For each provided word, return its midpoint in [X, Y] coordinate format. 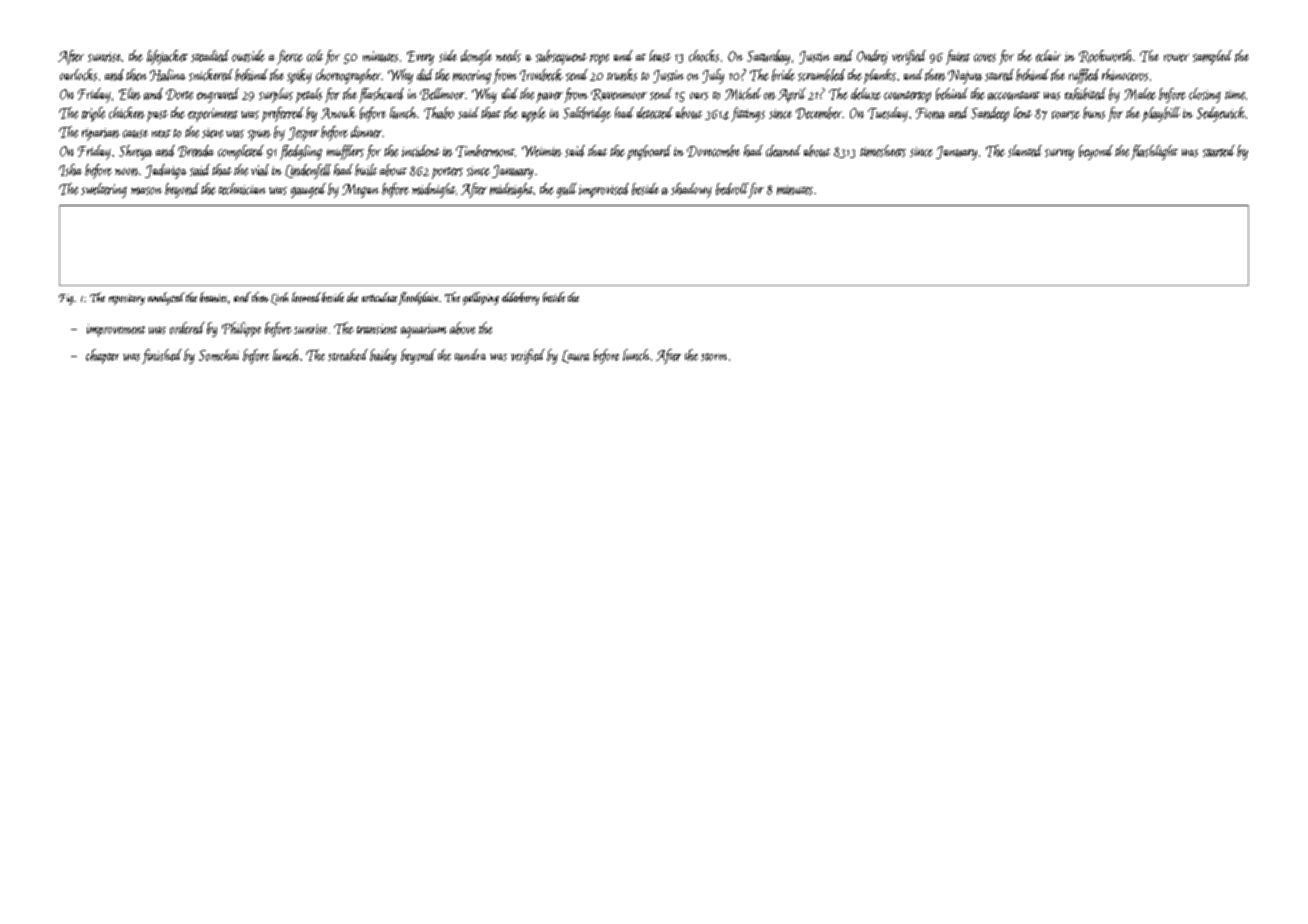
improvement [116, 330]
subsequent [561, 57]
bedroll [732, 189]
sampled [1212, 57]
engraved [218, 95]
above [462, 328]
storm [714, 357]
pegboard [649, 152]
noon [127, 172]
